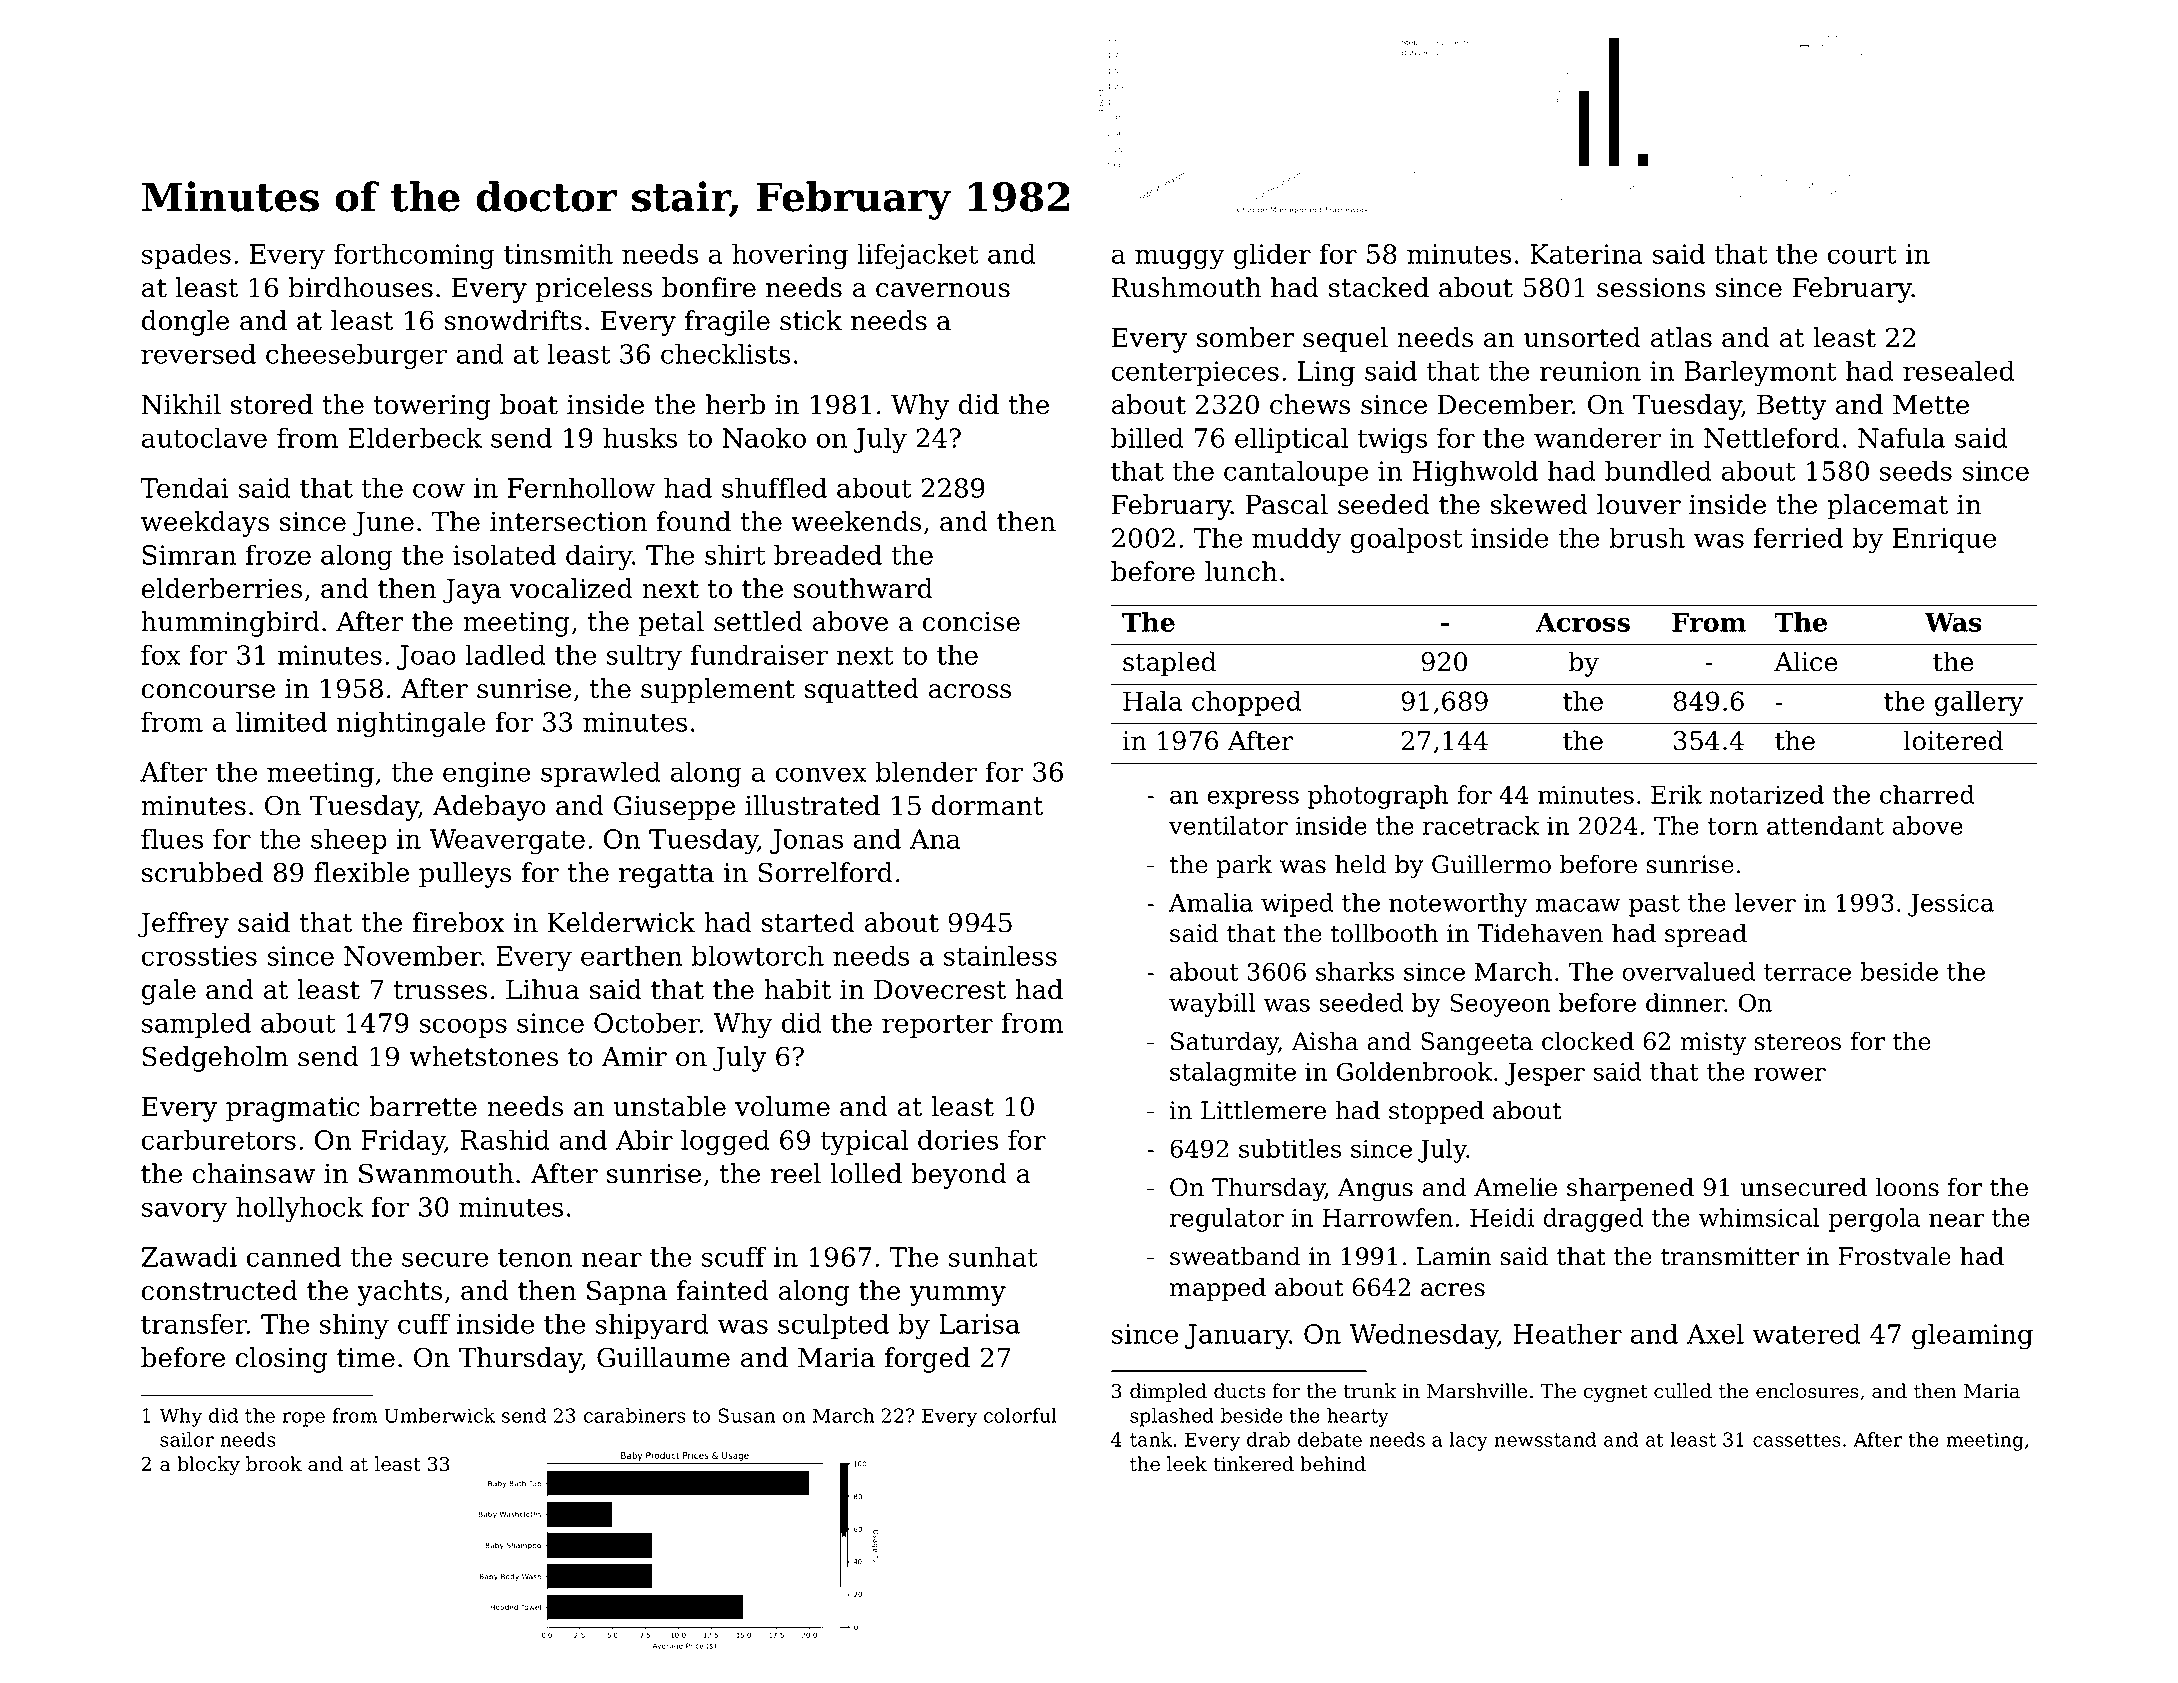 This image has height=1683, width=2178. I want to click on dimpled, so click(1168, 1392).
